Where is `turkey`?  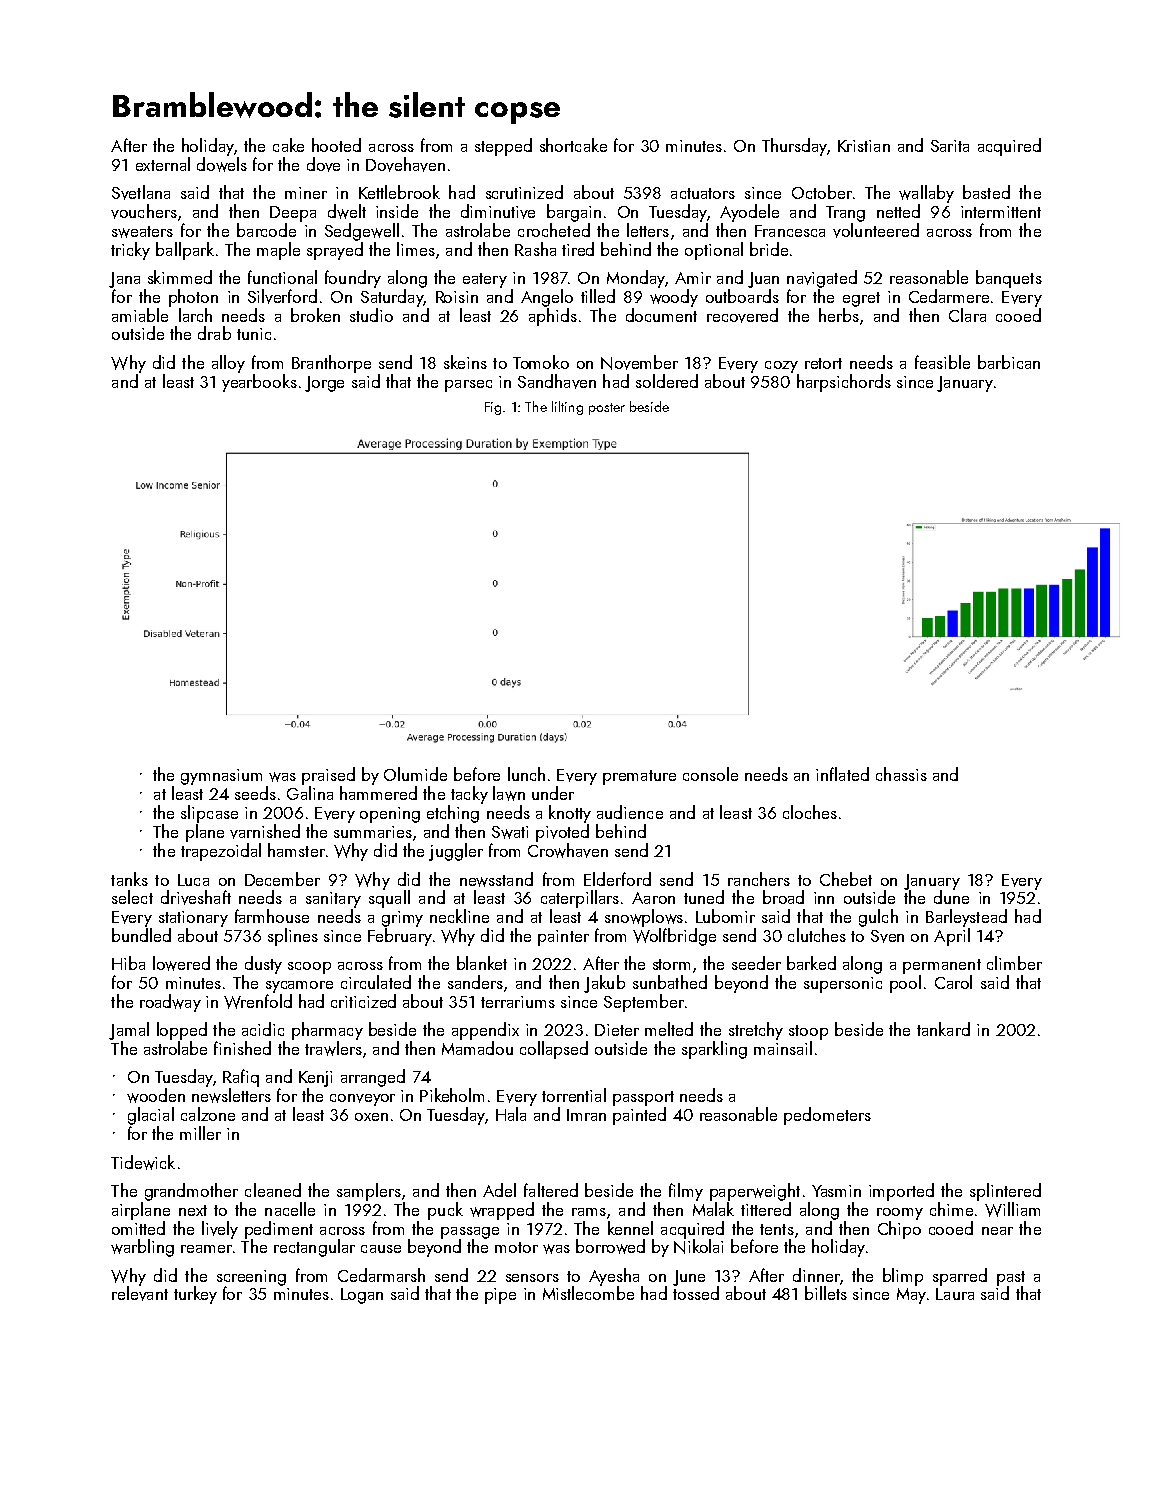 turkey is located at coordinates (195, 1295).
